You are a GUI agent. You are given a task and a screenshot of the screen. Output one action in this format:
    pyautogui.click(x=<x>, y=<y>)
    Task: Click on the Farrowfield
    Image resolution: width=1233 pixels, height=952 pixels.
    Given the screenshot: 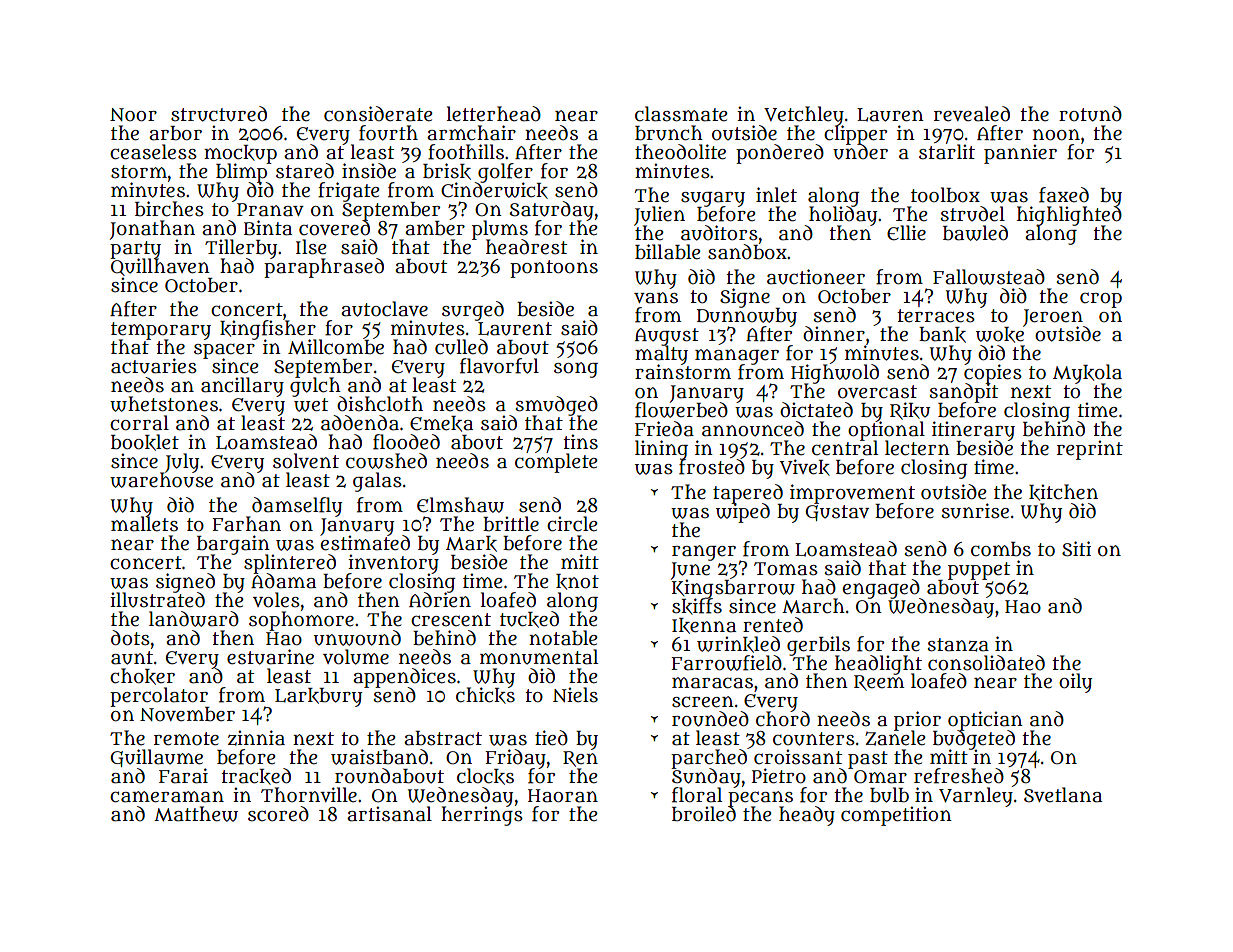 What is the action you would take?
    pyautogui.click(x=727, y=663)
